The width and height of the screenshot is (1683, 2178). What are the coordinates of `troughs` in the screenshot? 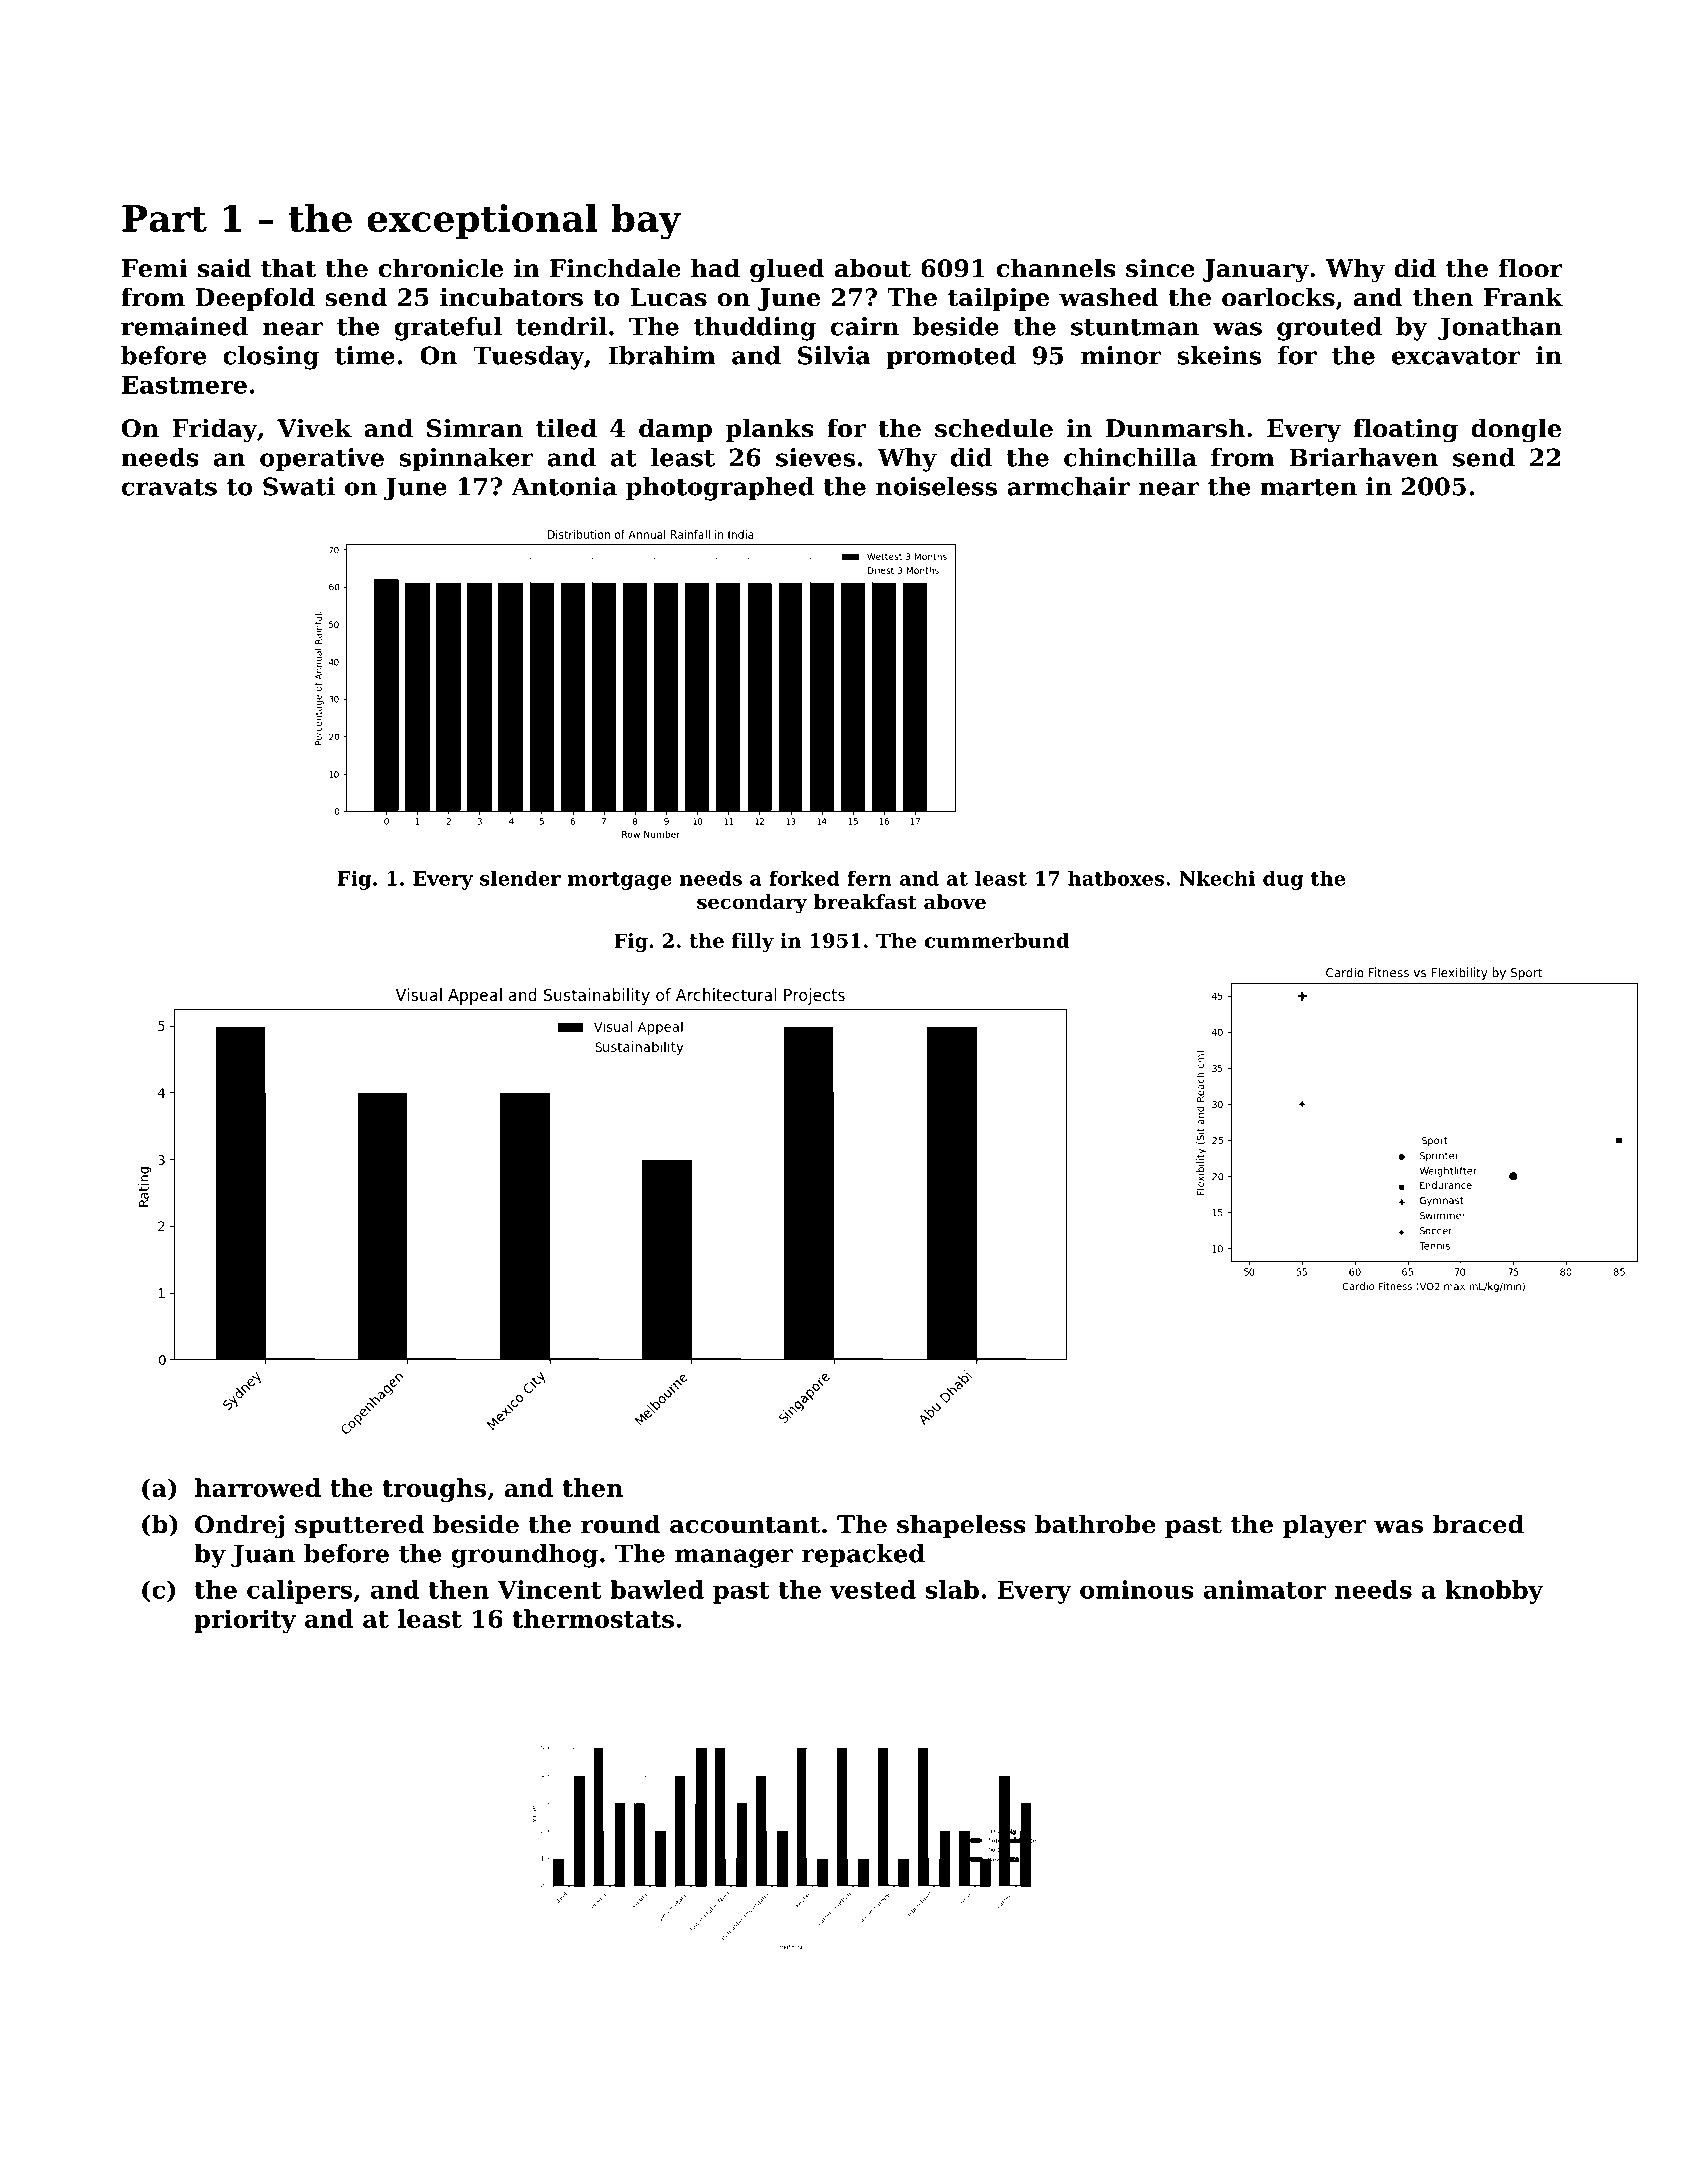 It's located at (434, 1490).
